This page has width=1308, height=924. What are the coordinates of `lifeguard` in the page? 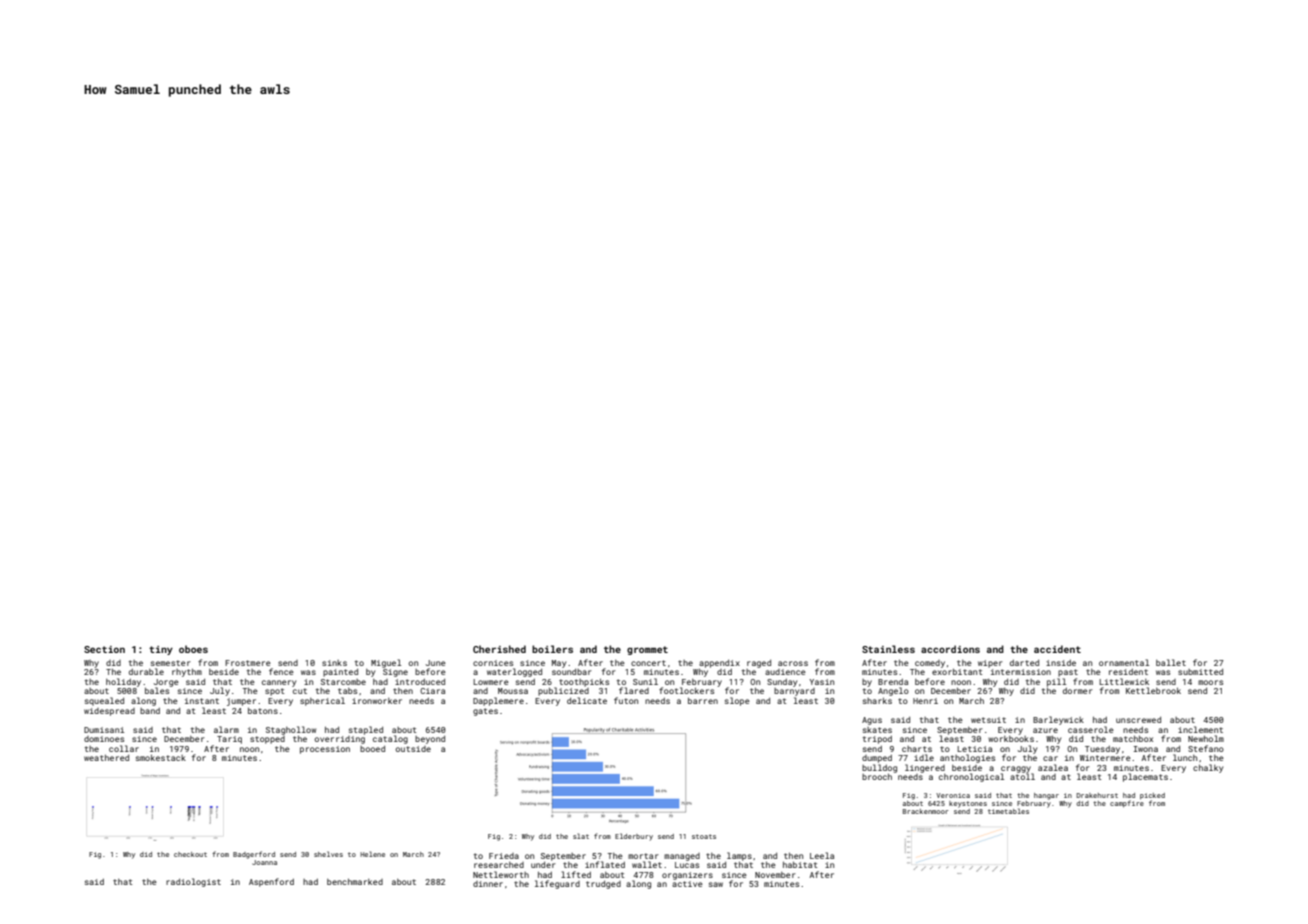 It's located at (557, 884).
